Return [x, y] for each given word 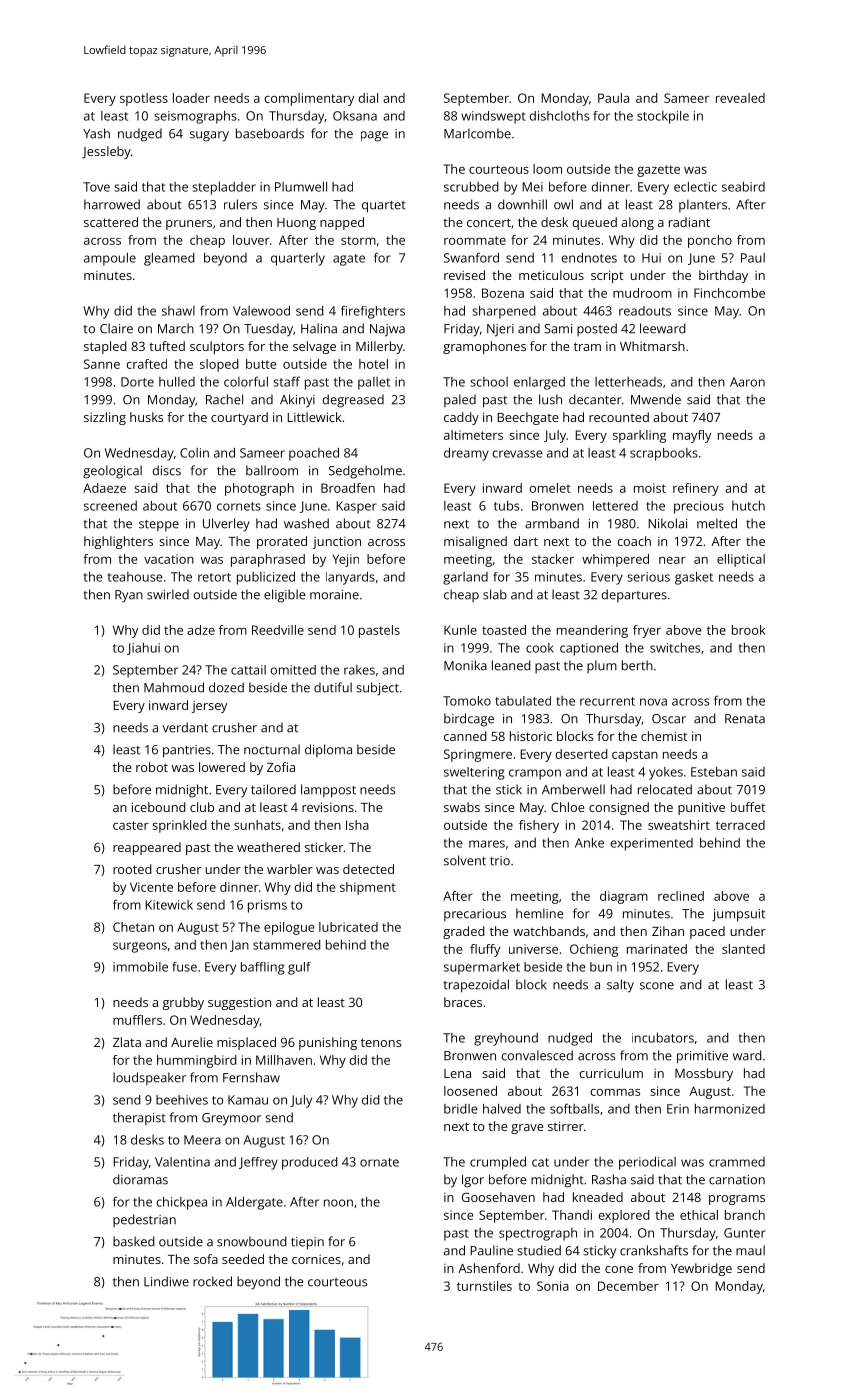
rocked [212, 1281]
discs [167, 470]
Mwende [656, 399]
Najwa [387, 330]
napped [342, 223]
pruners [189, 225]
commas [615, 1092]
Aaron [747, 382]
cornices [316, 1259]
